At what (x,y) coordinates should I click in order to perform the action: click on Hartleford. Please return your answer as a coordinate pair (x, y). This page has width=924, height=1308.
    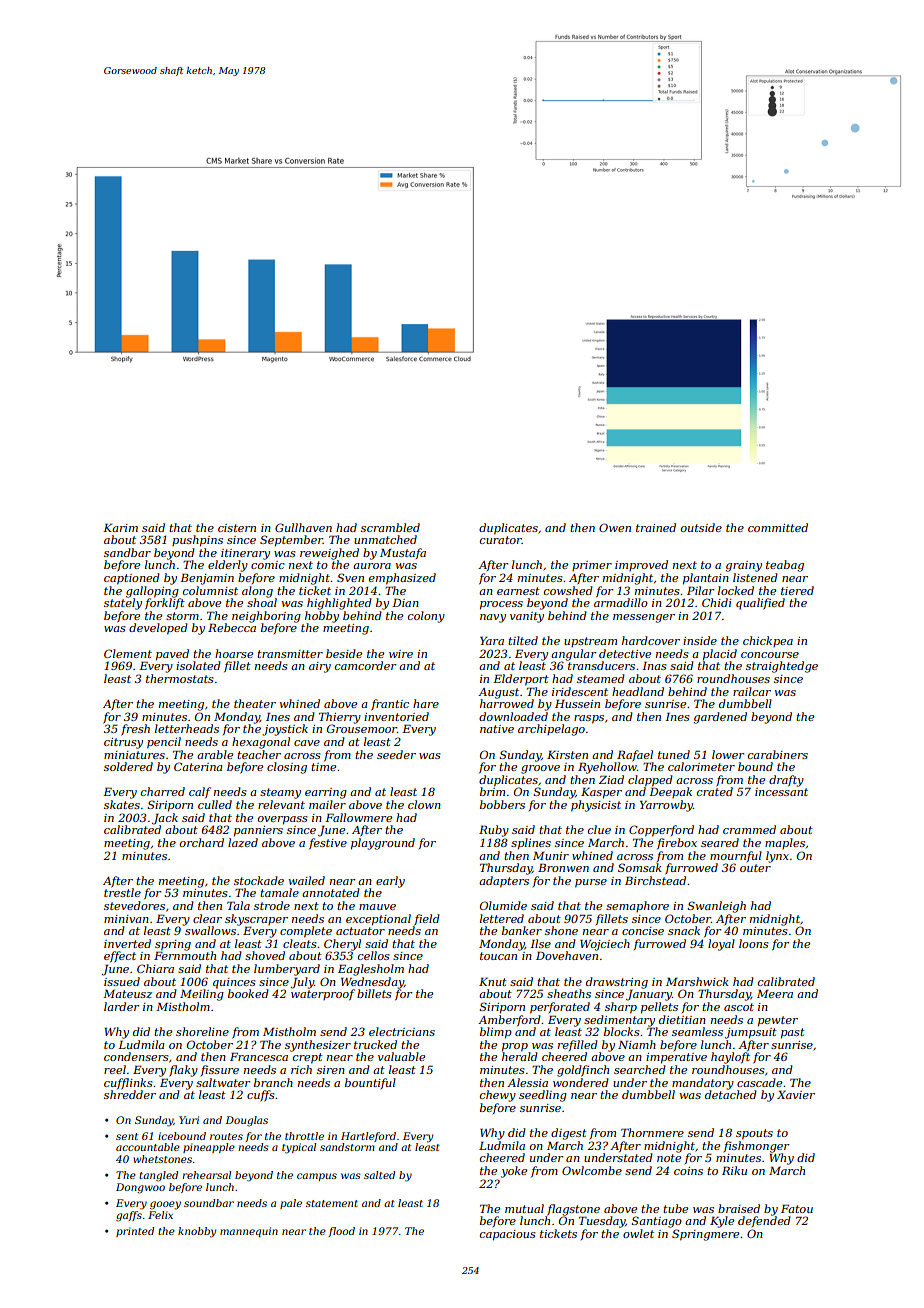
    Looking at the image, I should click on (368, 1137).
